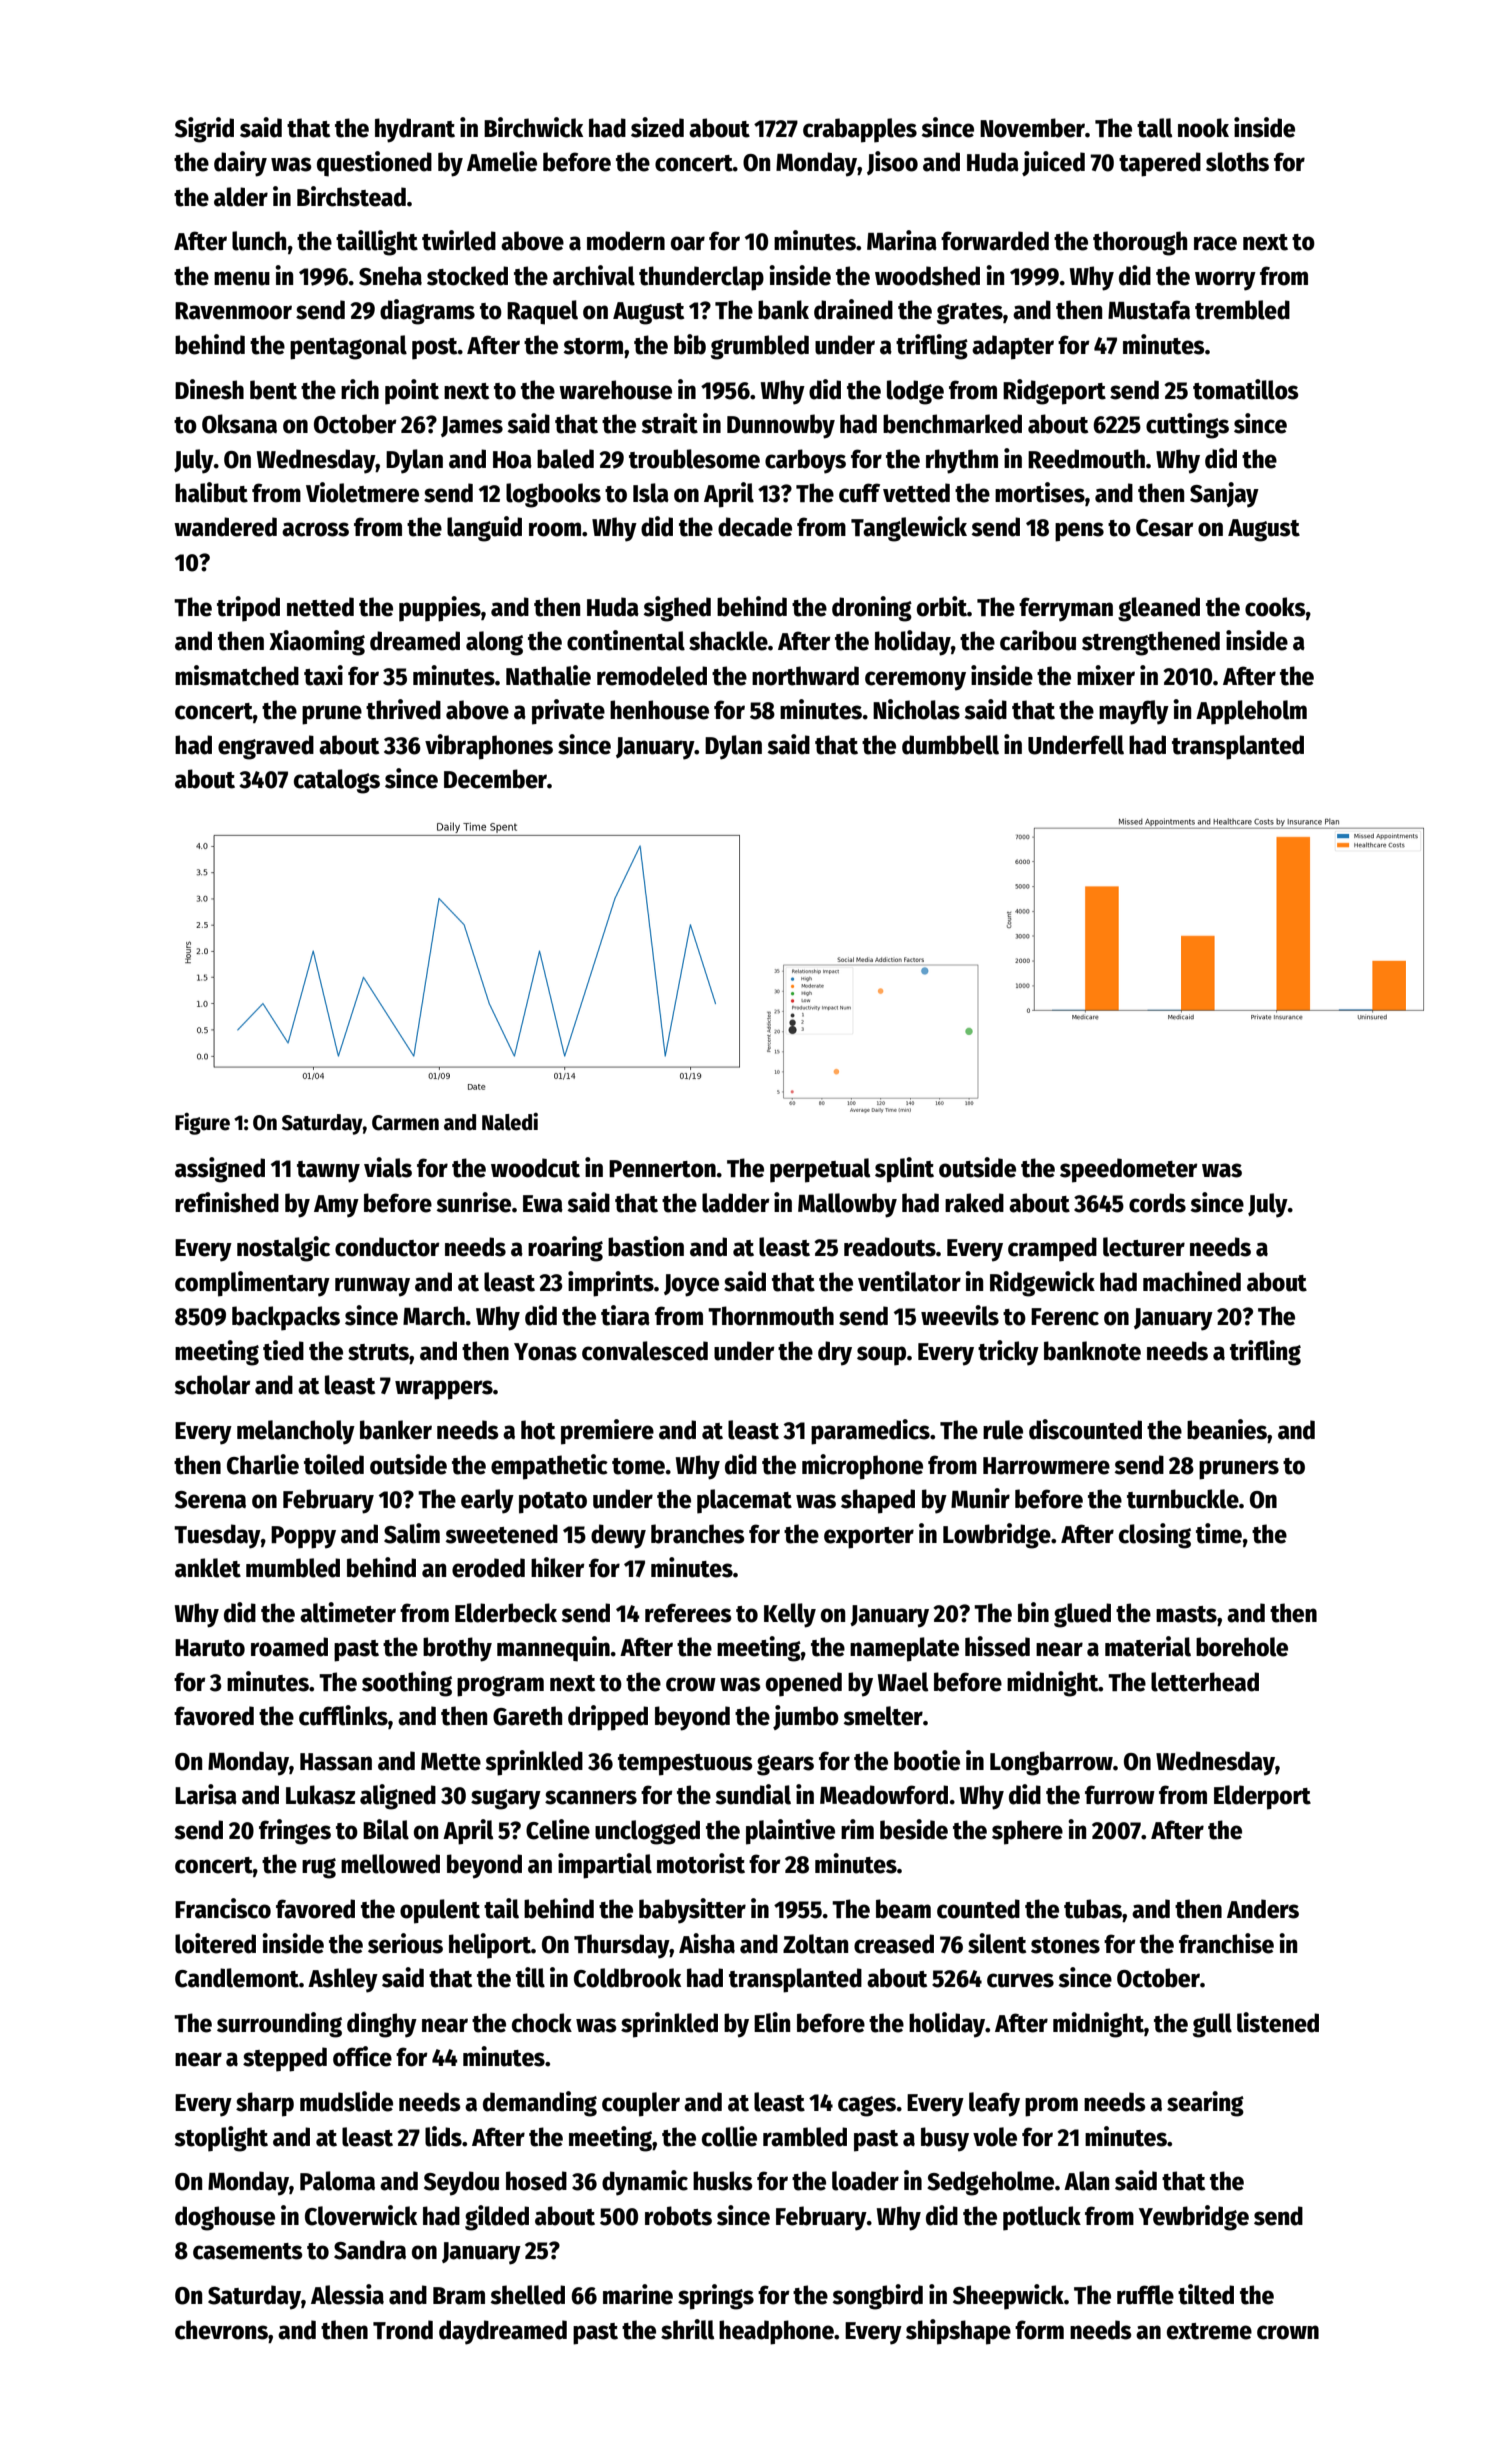 The image size is (1496, 2464). Describe the element at coordinates (1187, 426) in the screenshot. I see `cuttings` at that location.
